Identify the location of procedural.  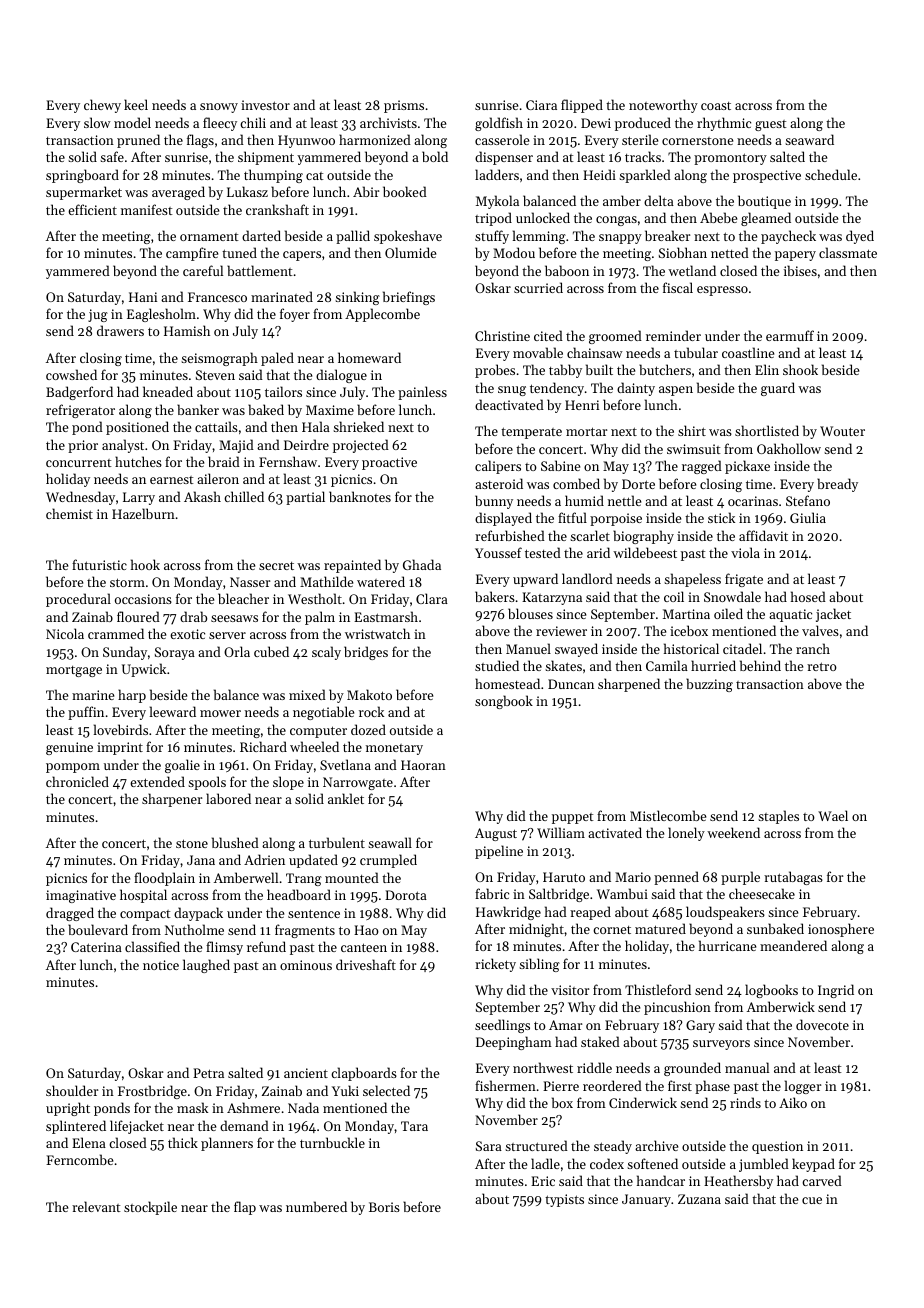
(78, 600).
